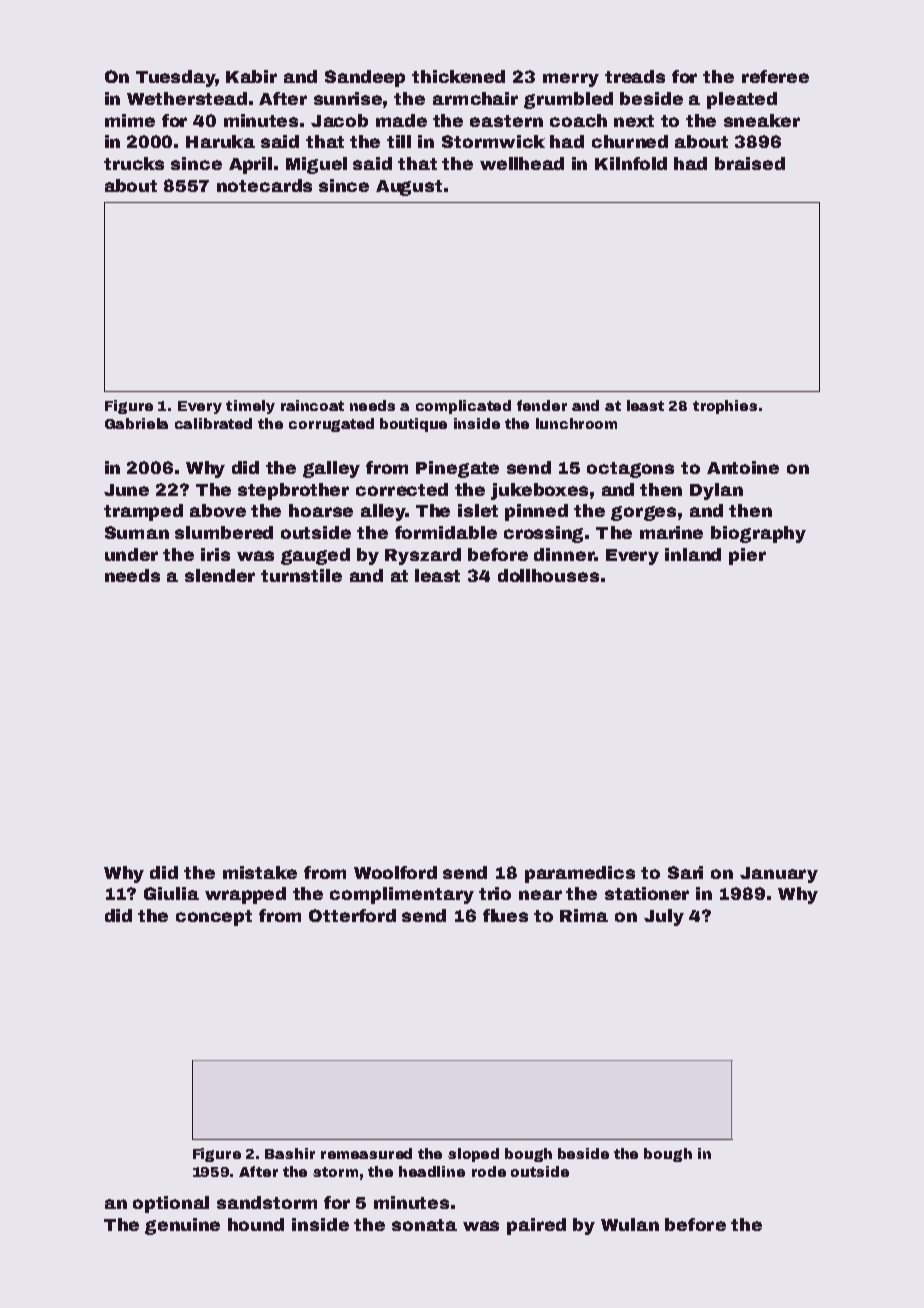  What do you see at coordinates (750, 163) in the image?
I see `braised` at bounding box center [750, 163].
